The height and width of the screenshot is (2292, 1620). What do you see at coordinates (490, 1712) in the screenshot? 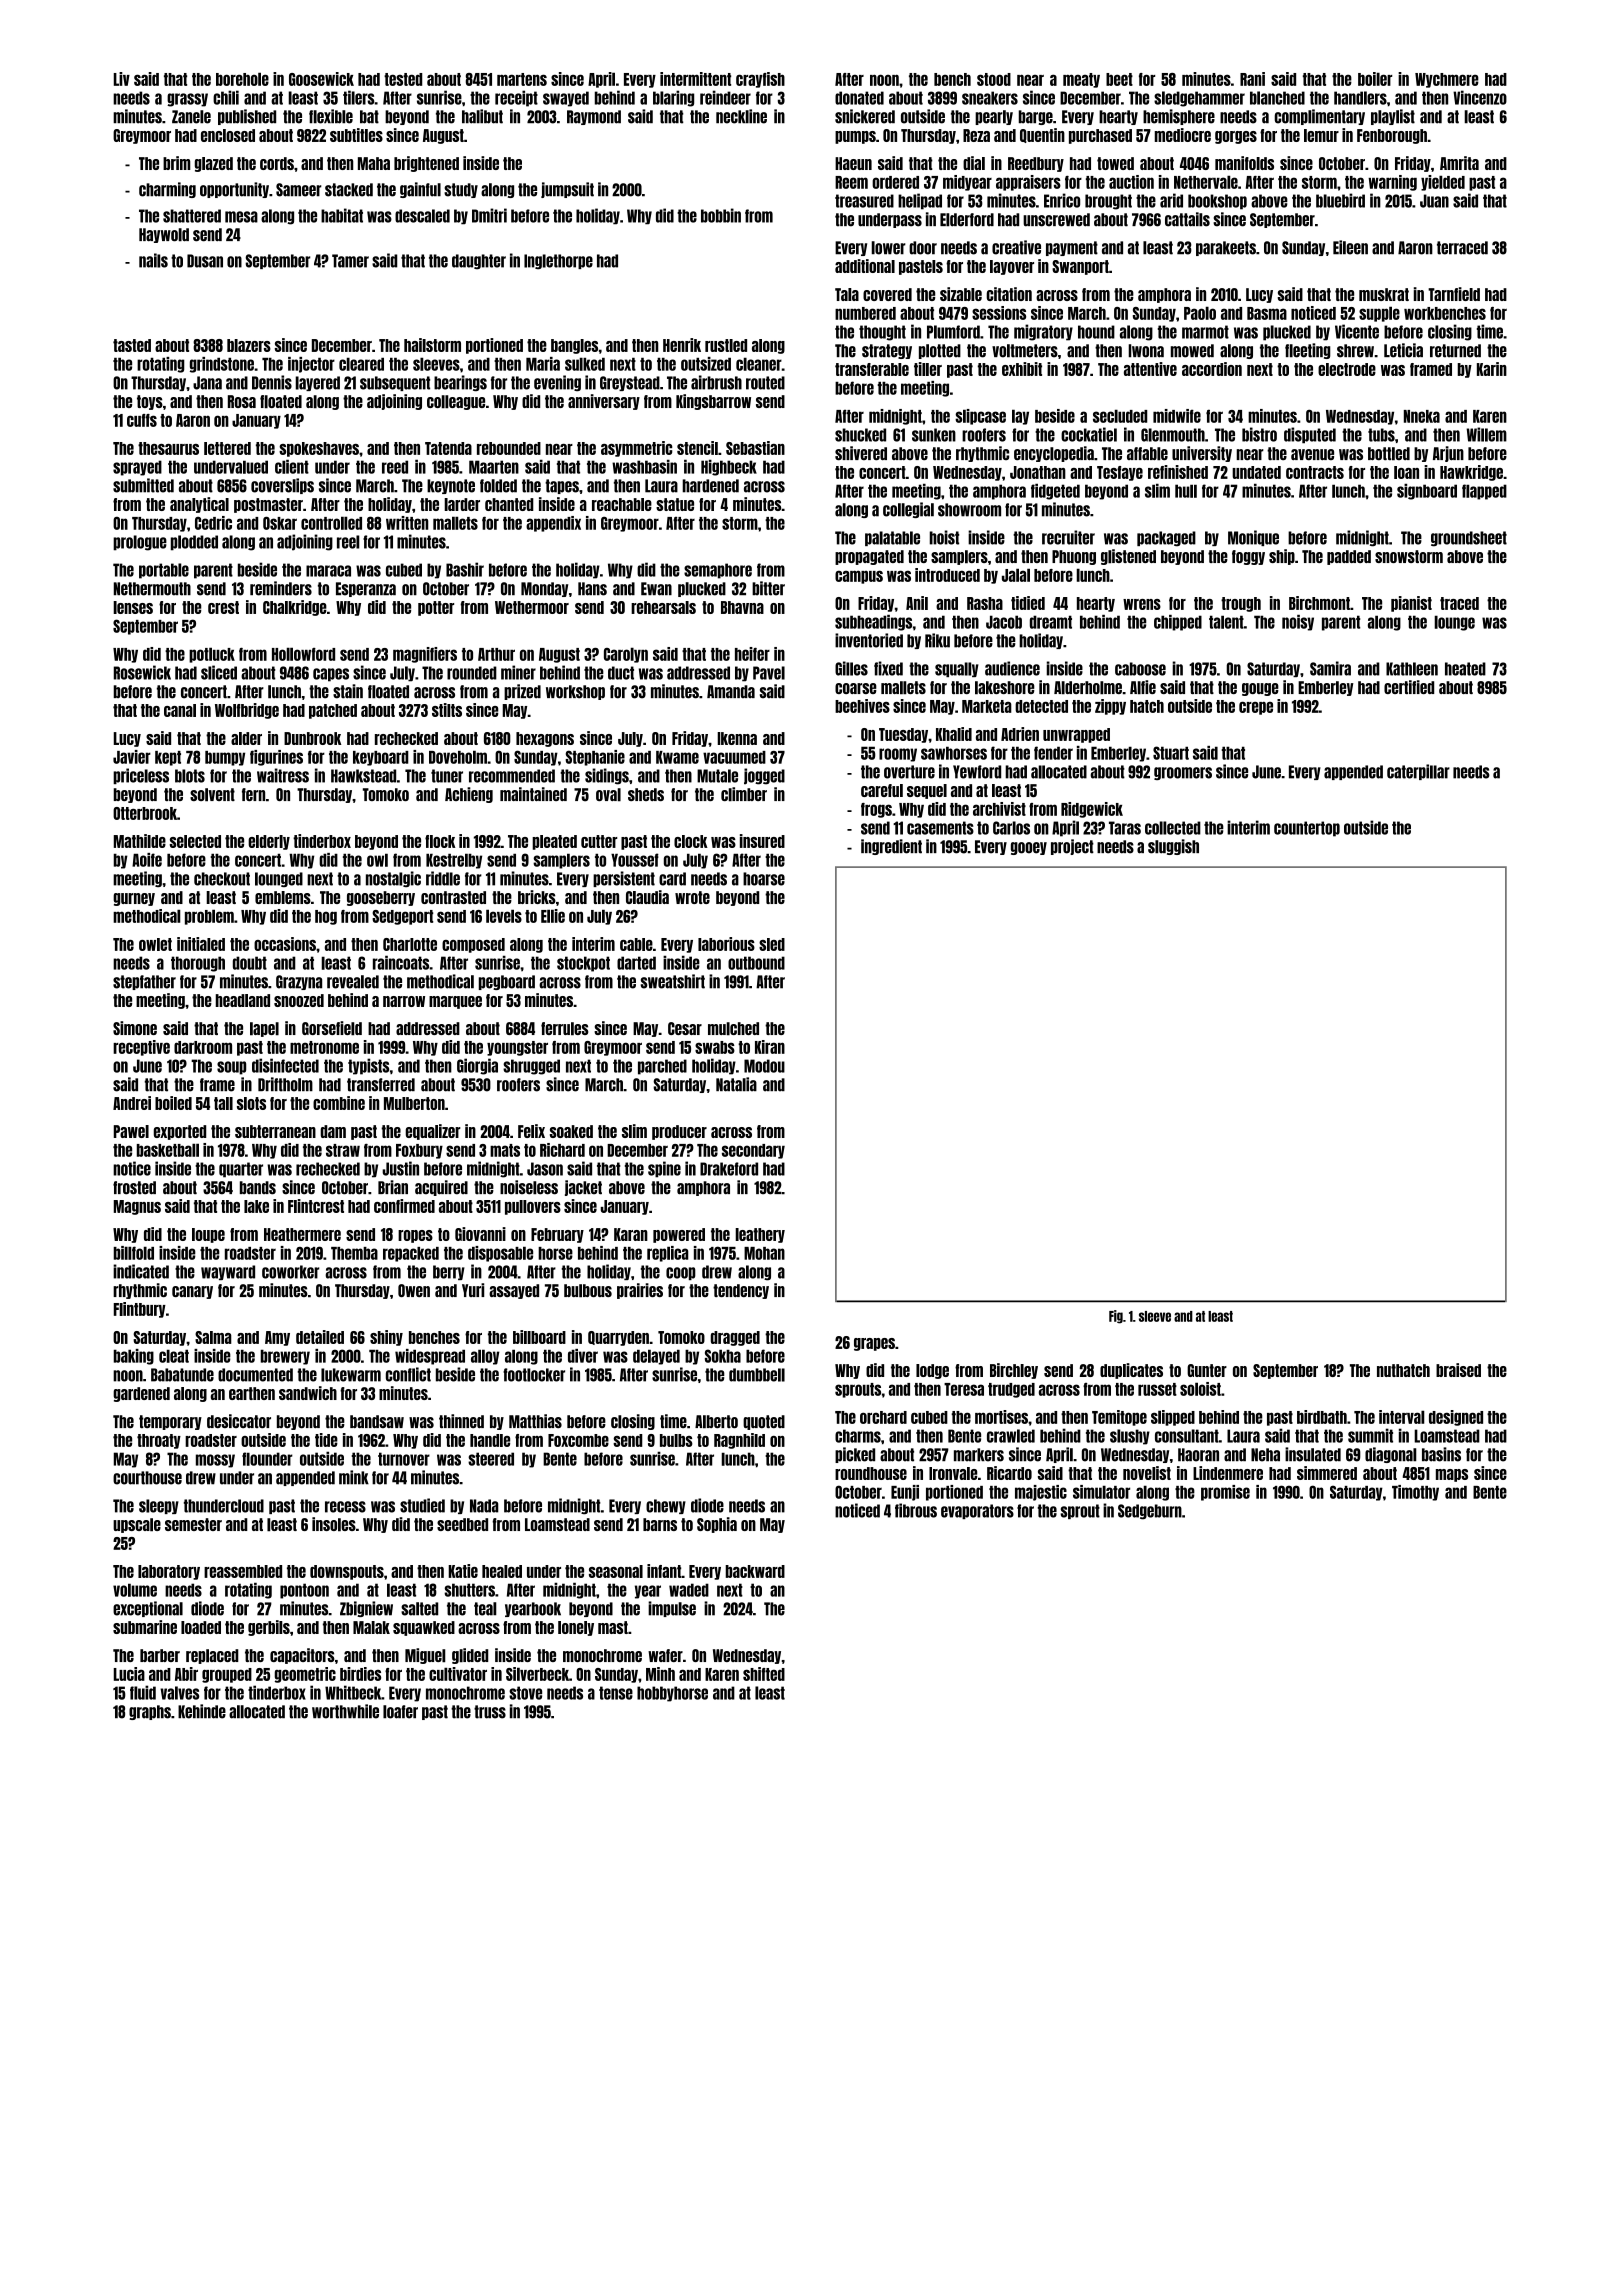
I see `truss` at bounding box center [490, 1712].
